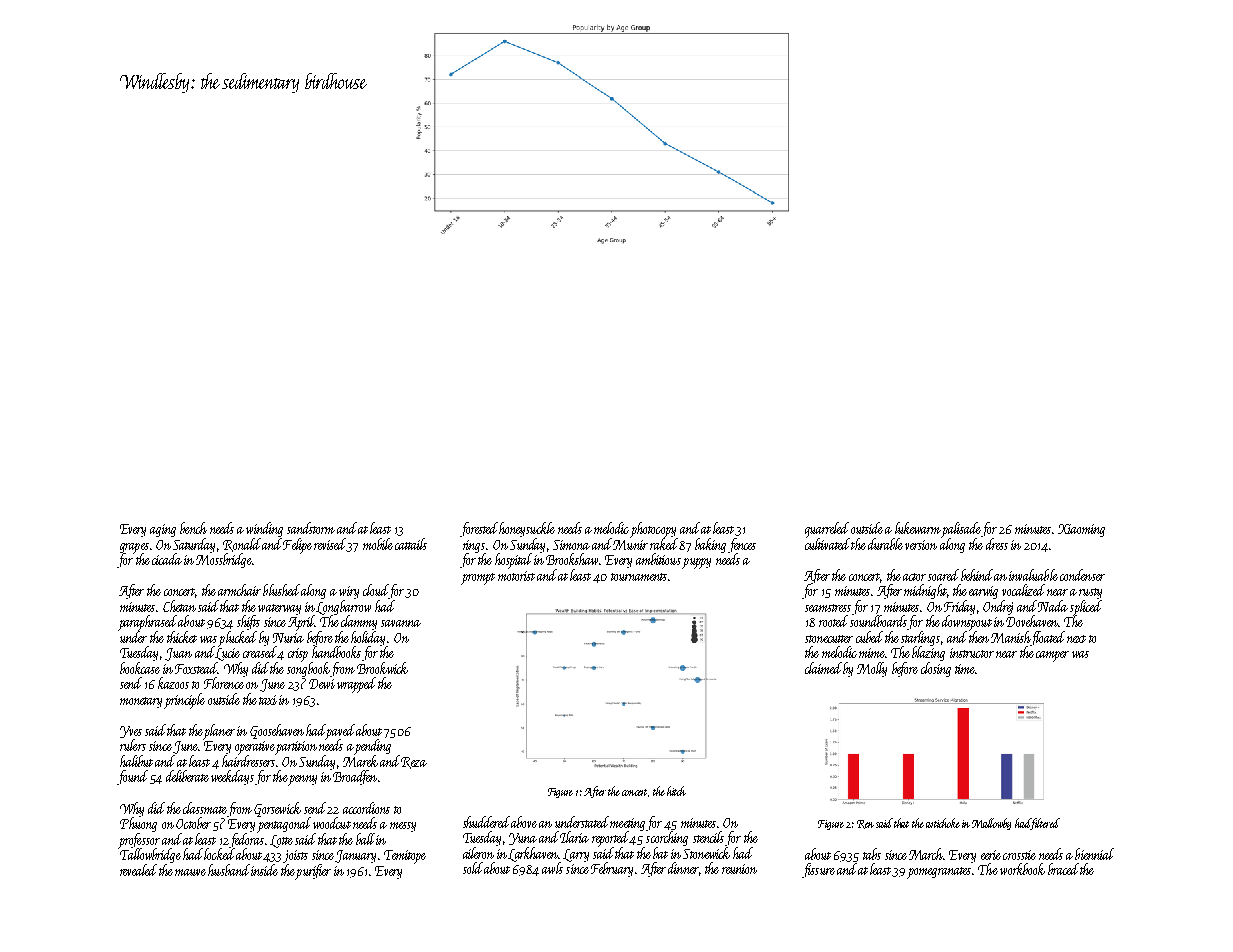  What do you see at coordinates (182, 637) in the document?
I see `thicket` at bounding box center [182, 637].
